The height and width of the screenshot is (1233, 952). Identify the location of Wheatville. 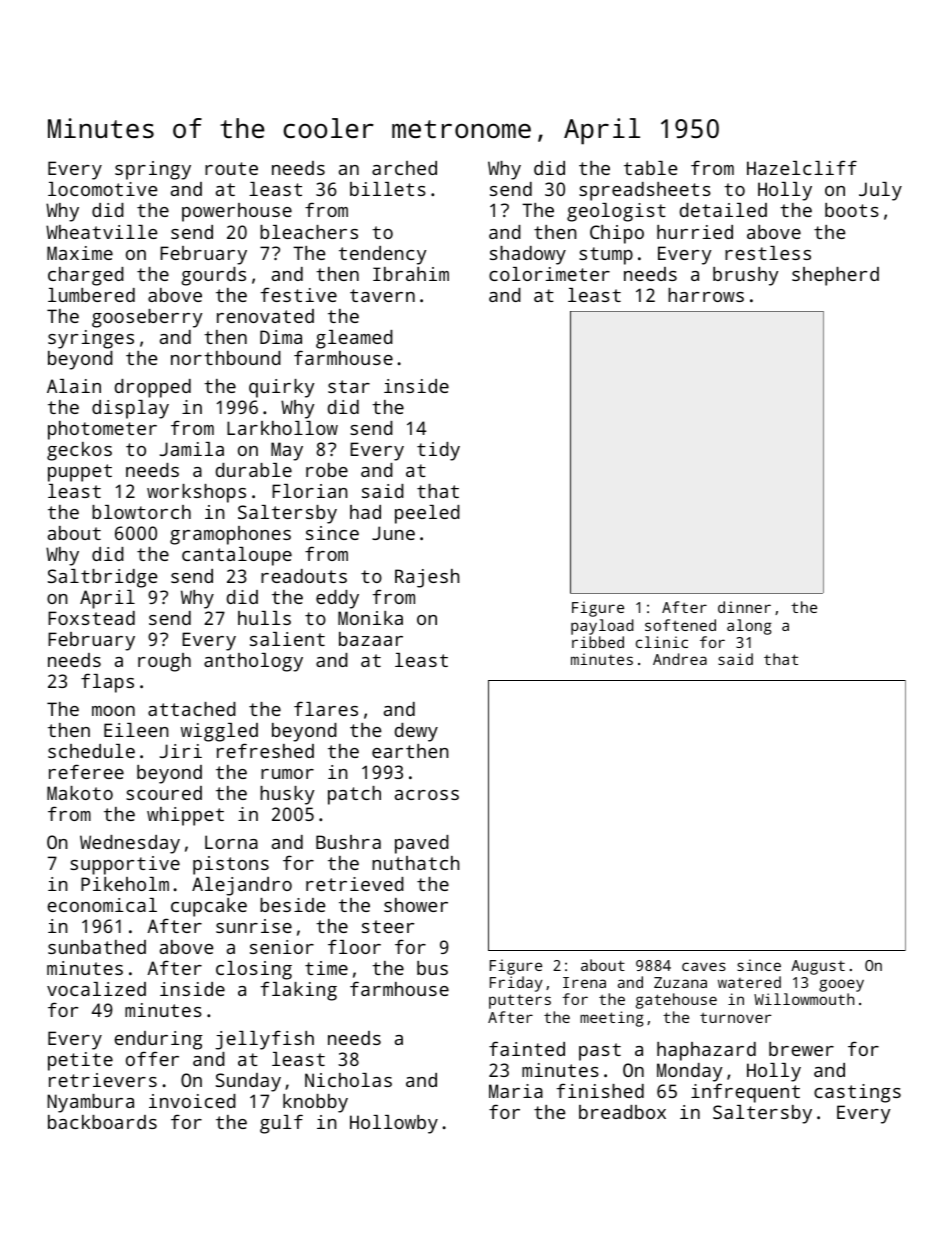
(101, 232).
